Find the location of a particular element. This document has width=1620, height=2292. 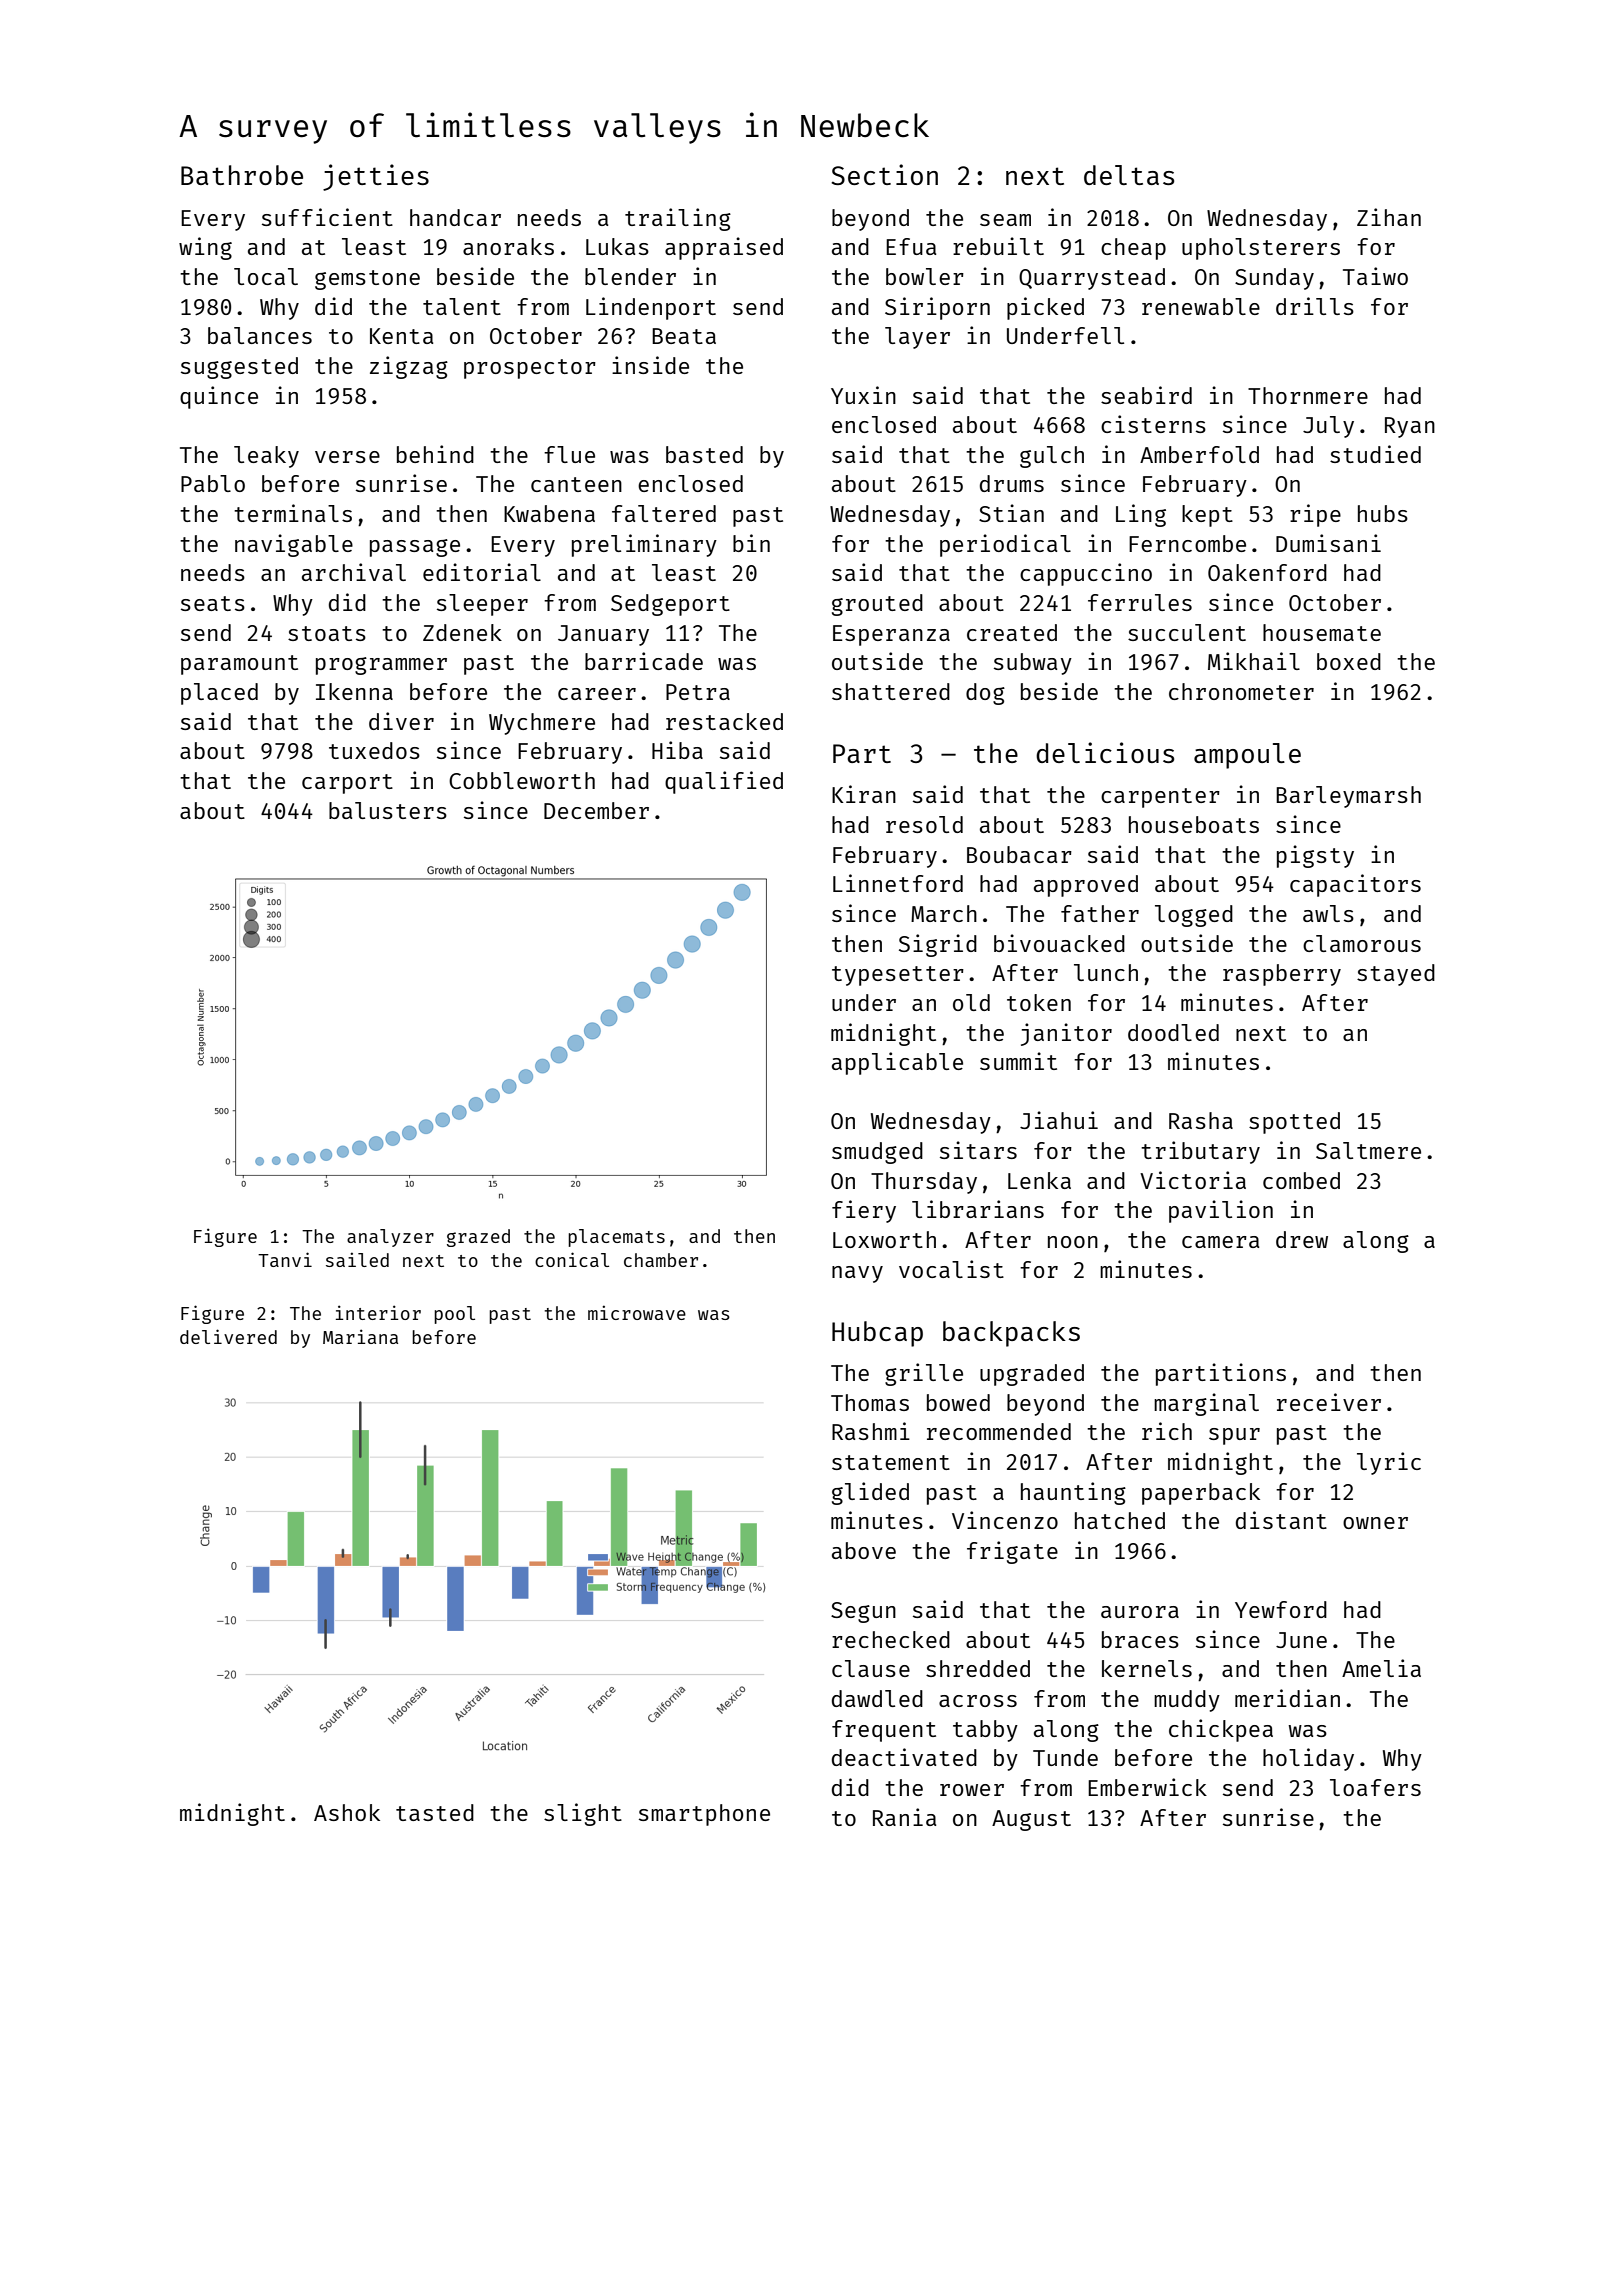

Ryan is located at coordinates (1410, 427).
